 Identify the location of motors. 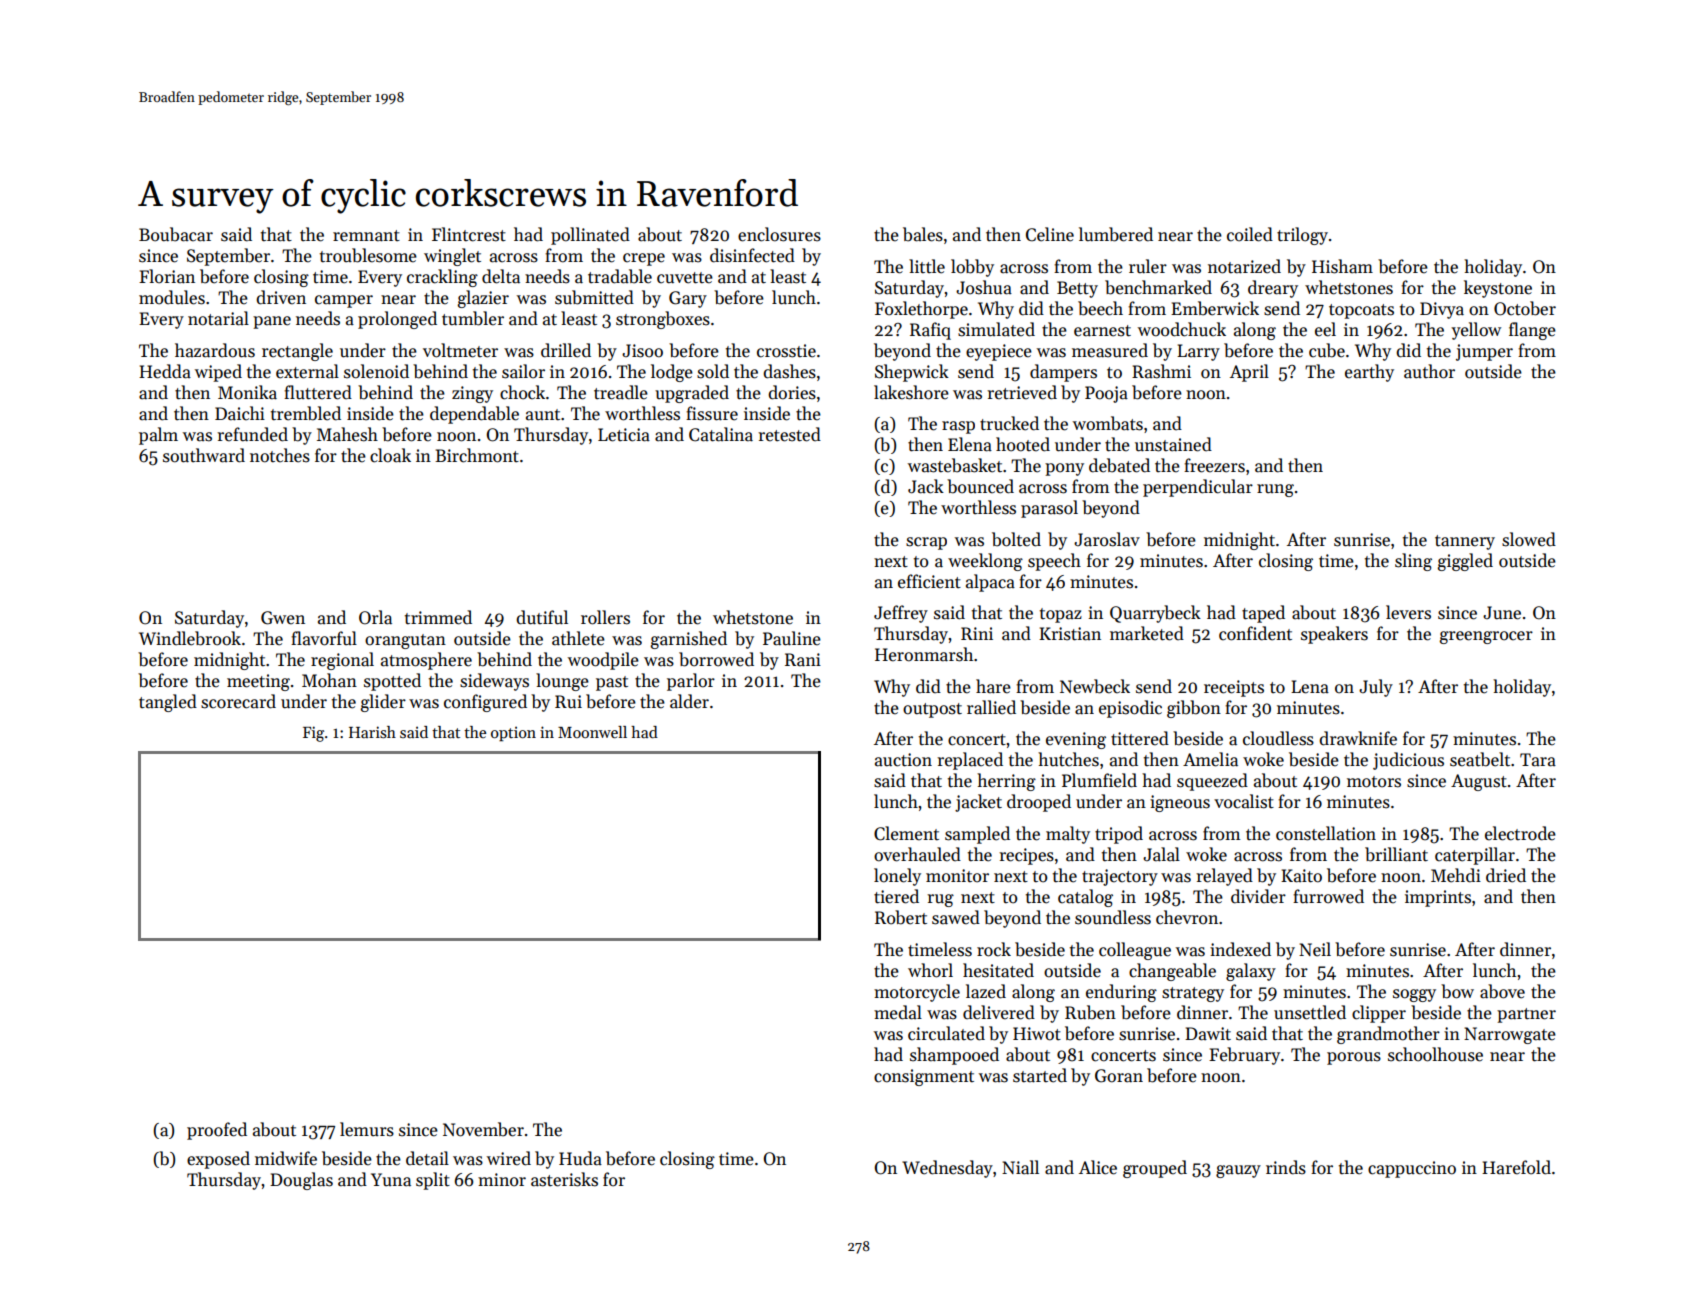
(1374, 782).
